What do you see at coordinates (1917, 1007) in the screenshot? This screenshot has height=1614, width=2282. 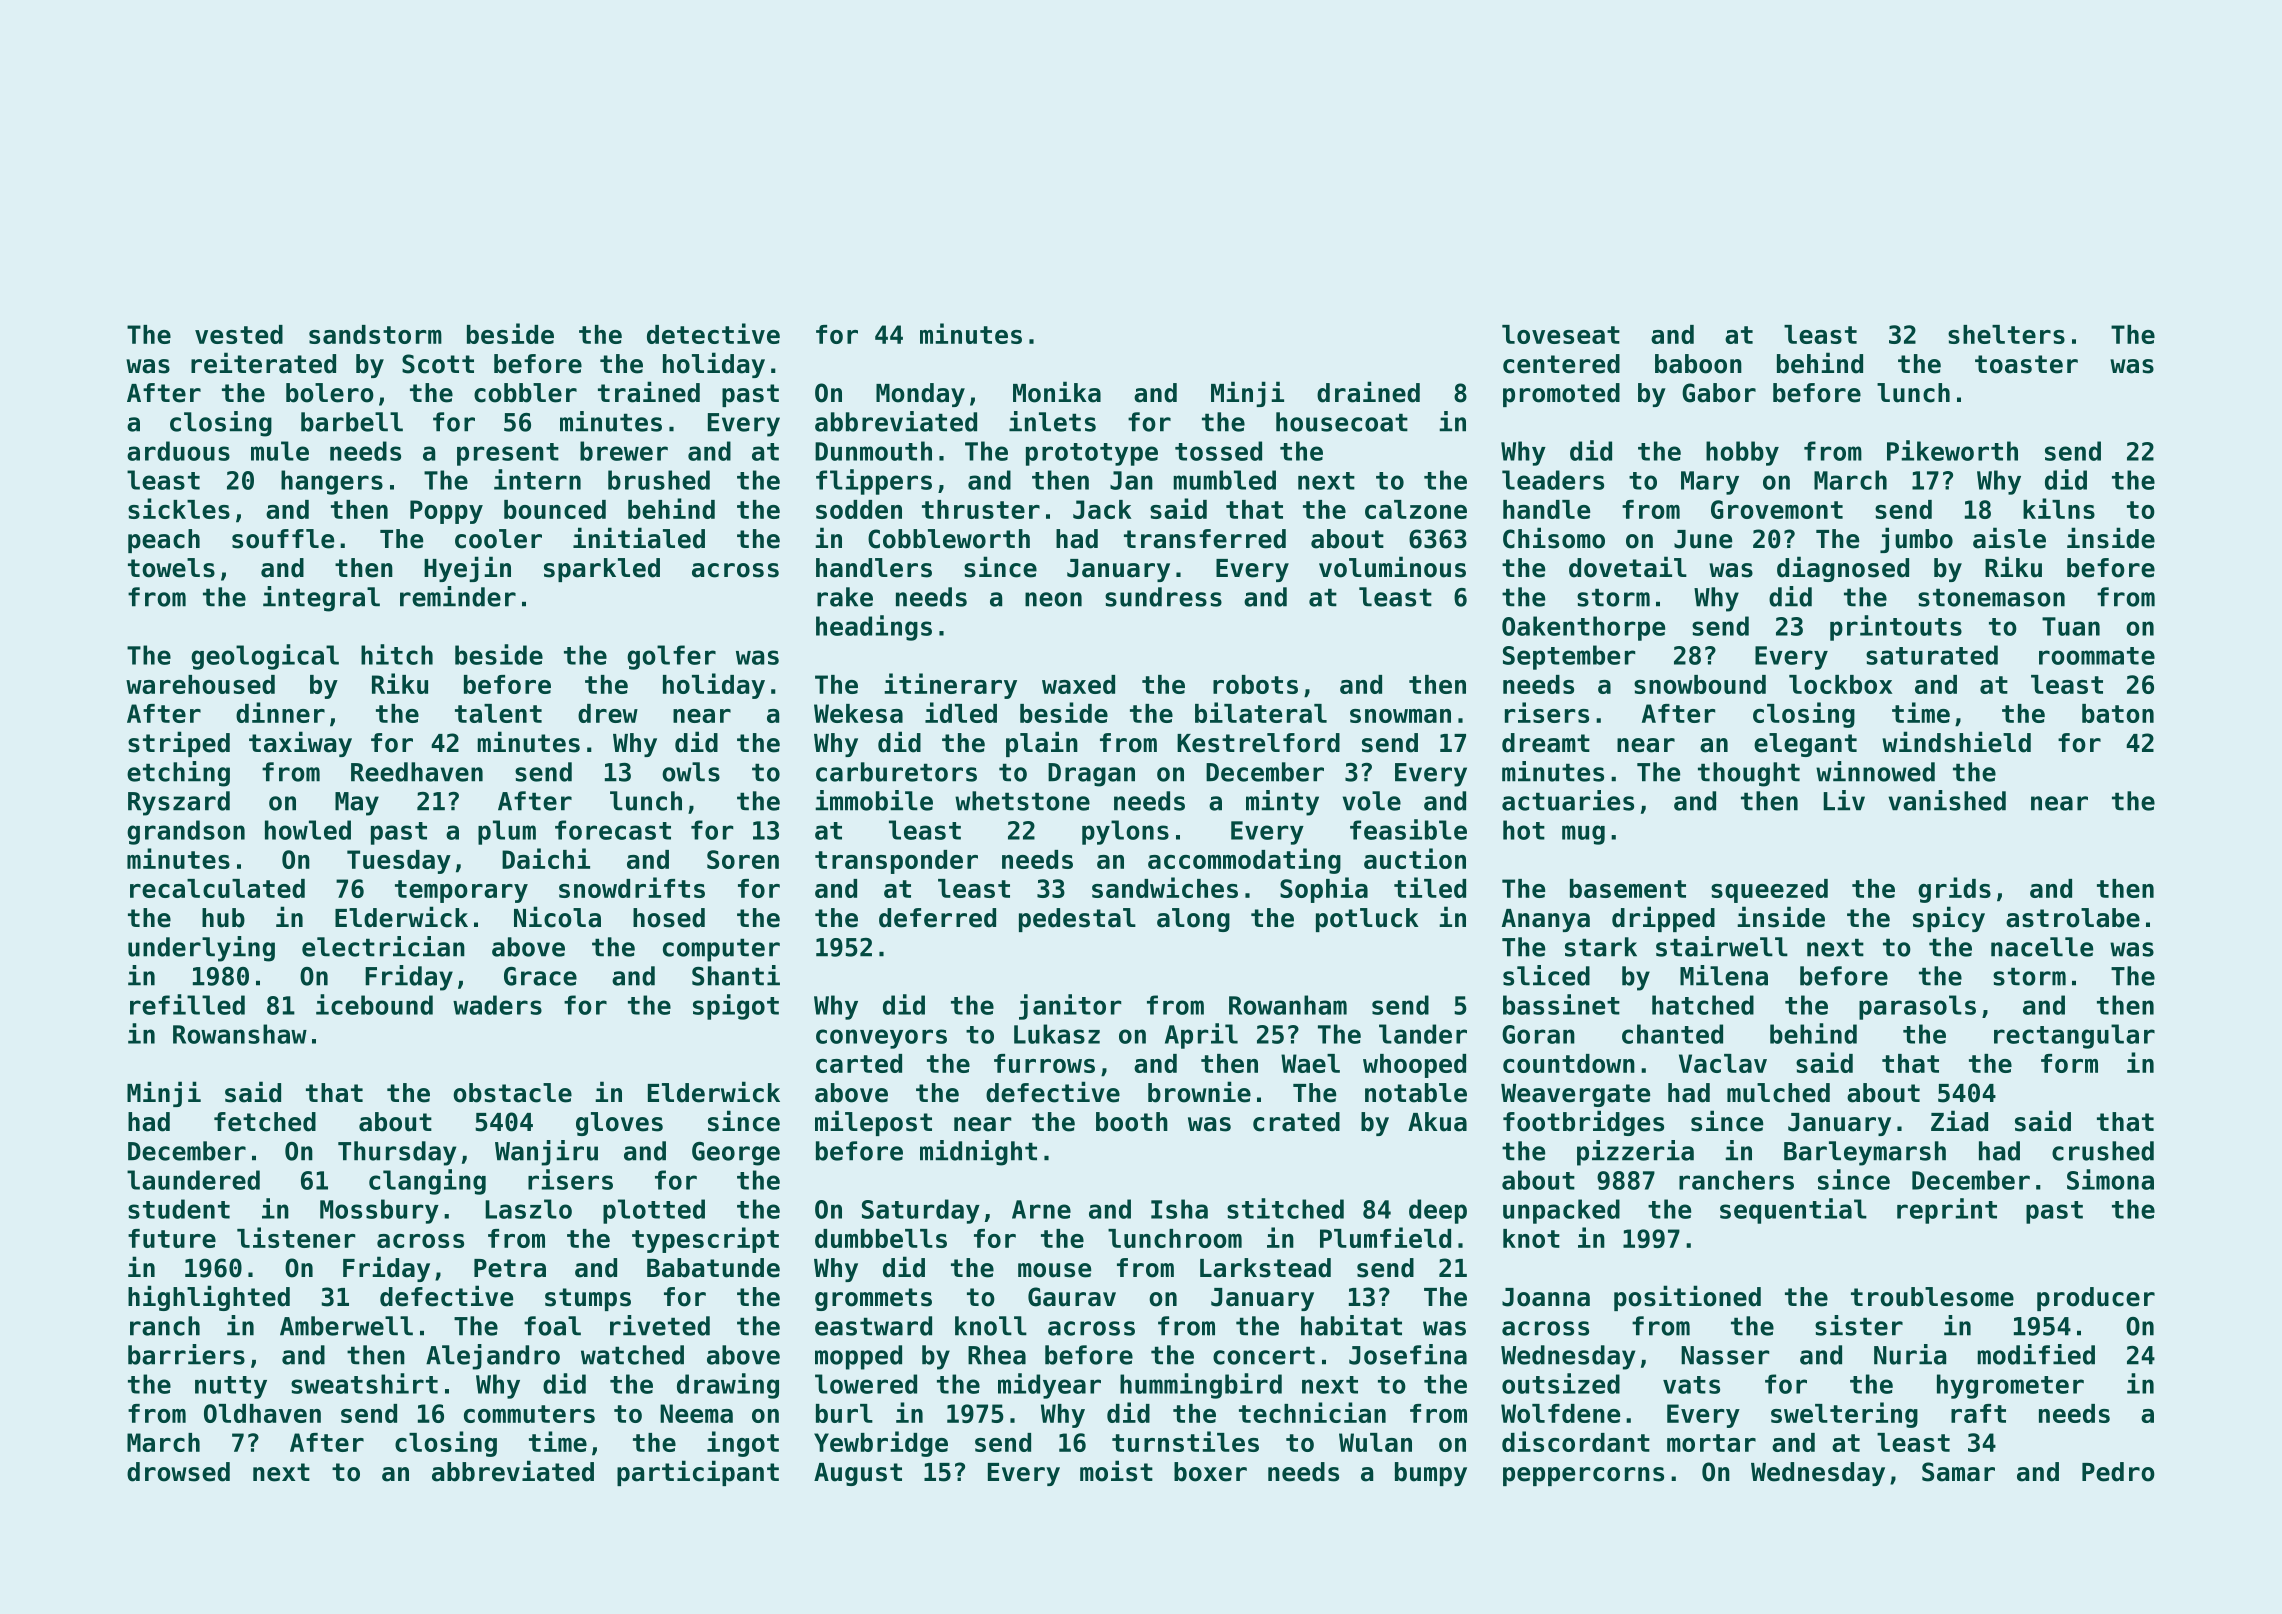 I see `parasols` at bounding box center [1917, 1007].
